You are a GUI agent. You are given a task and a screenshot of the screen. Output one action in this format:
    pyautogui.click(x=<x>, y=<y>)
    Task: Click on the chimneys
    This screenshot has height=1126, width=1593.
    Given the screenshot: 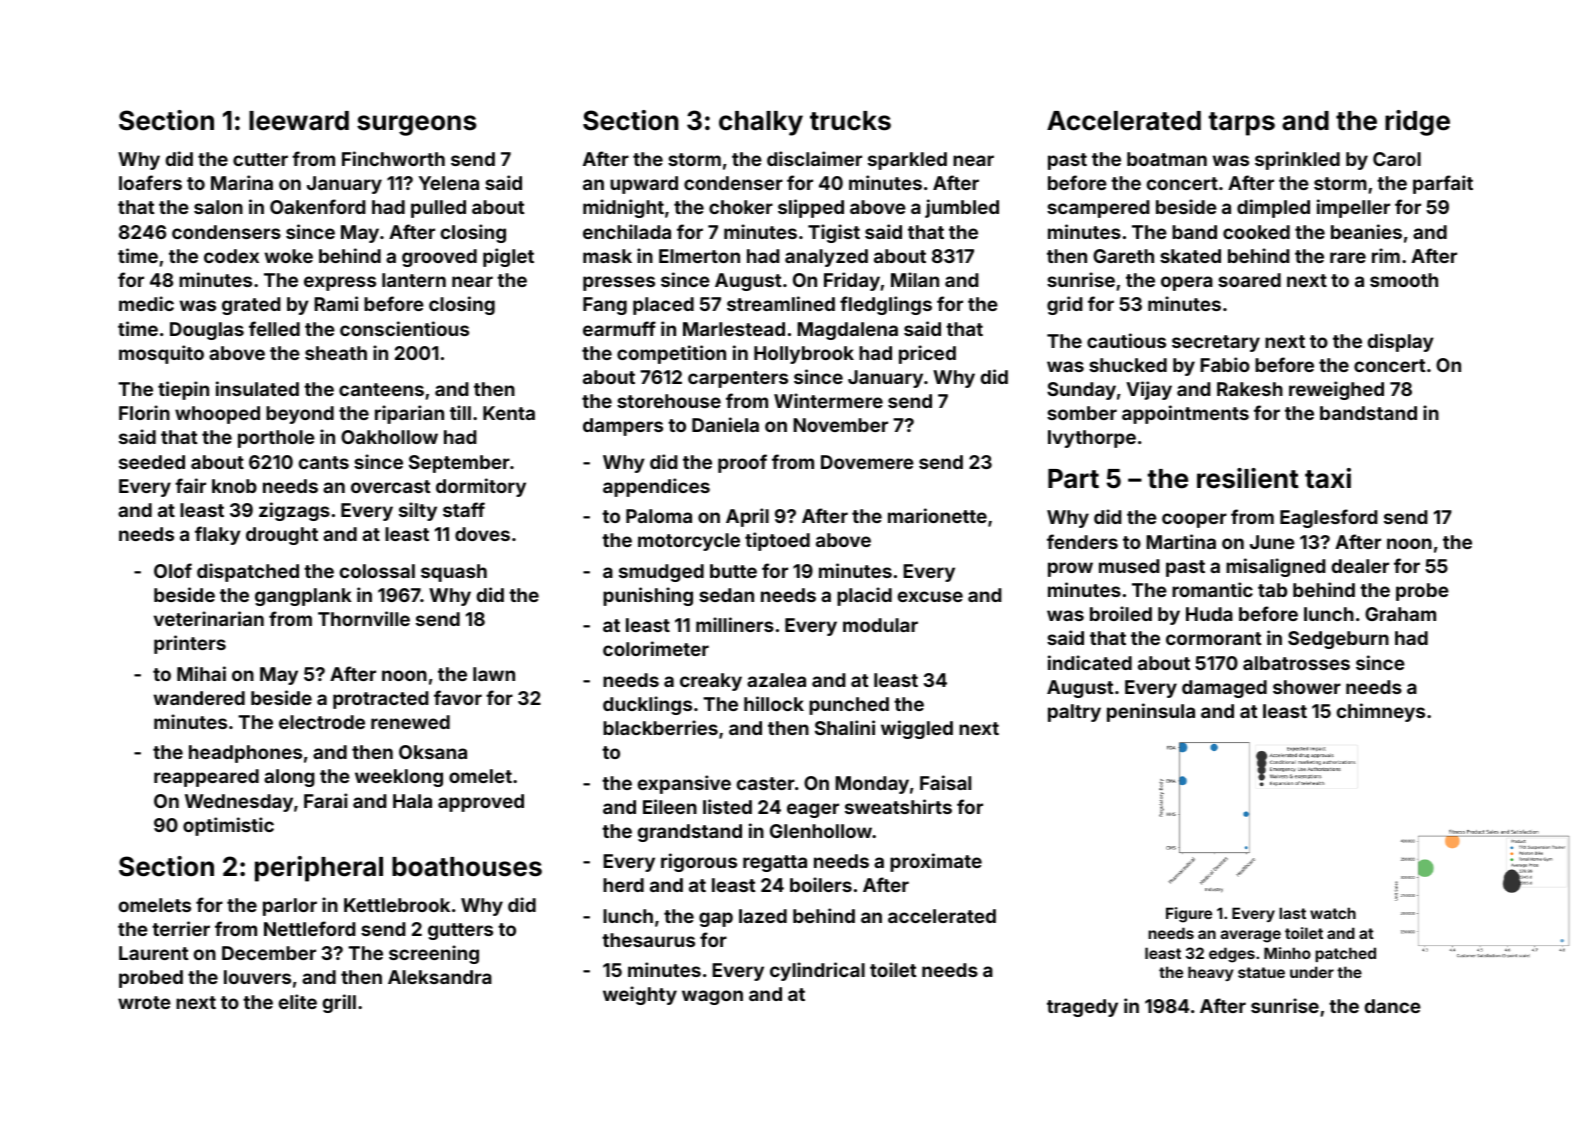 What is the action you would take?
    pyautogui.click(x=1381, y=712)
